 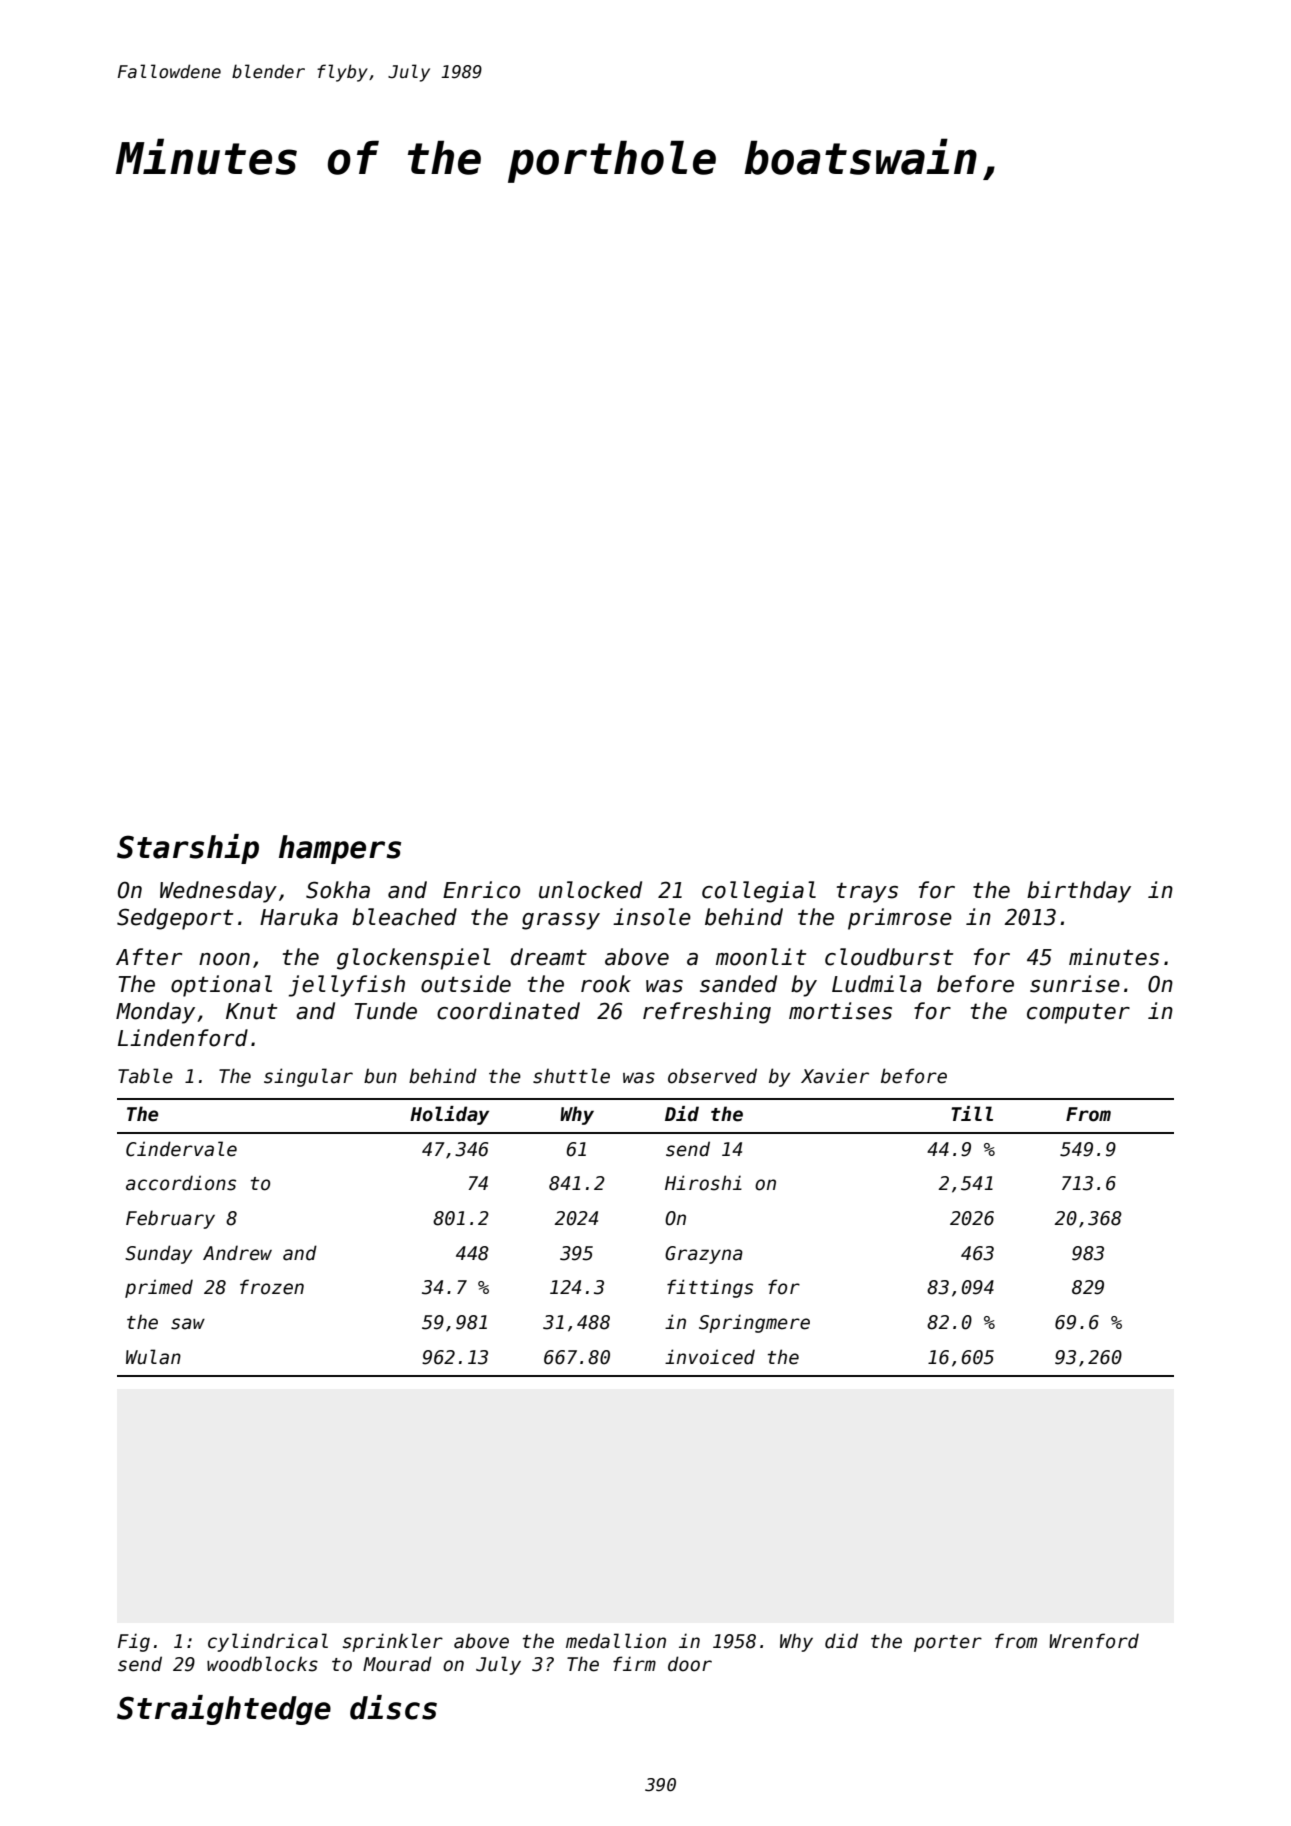 I want to click on invoiced, so click(x=710, y=1357).
